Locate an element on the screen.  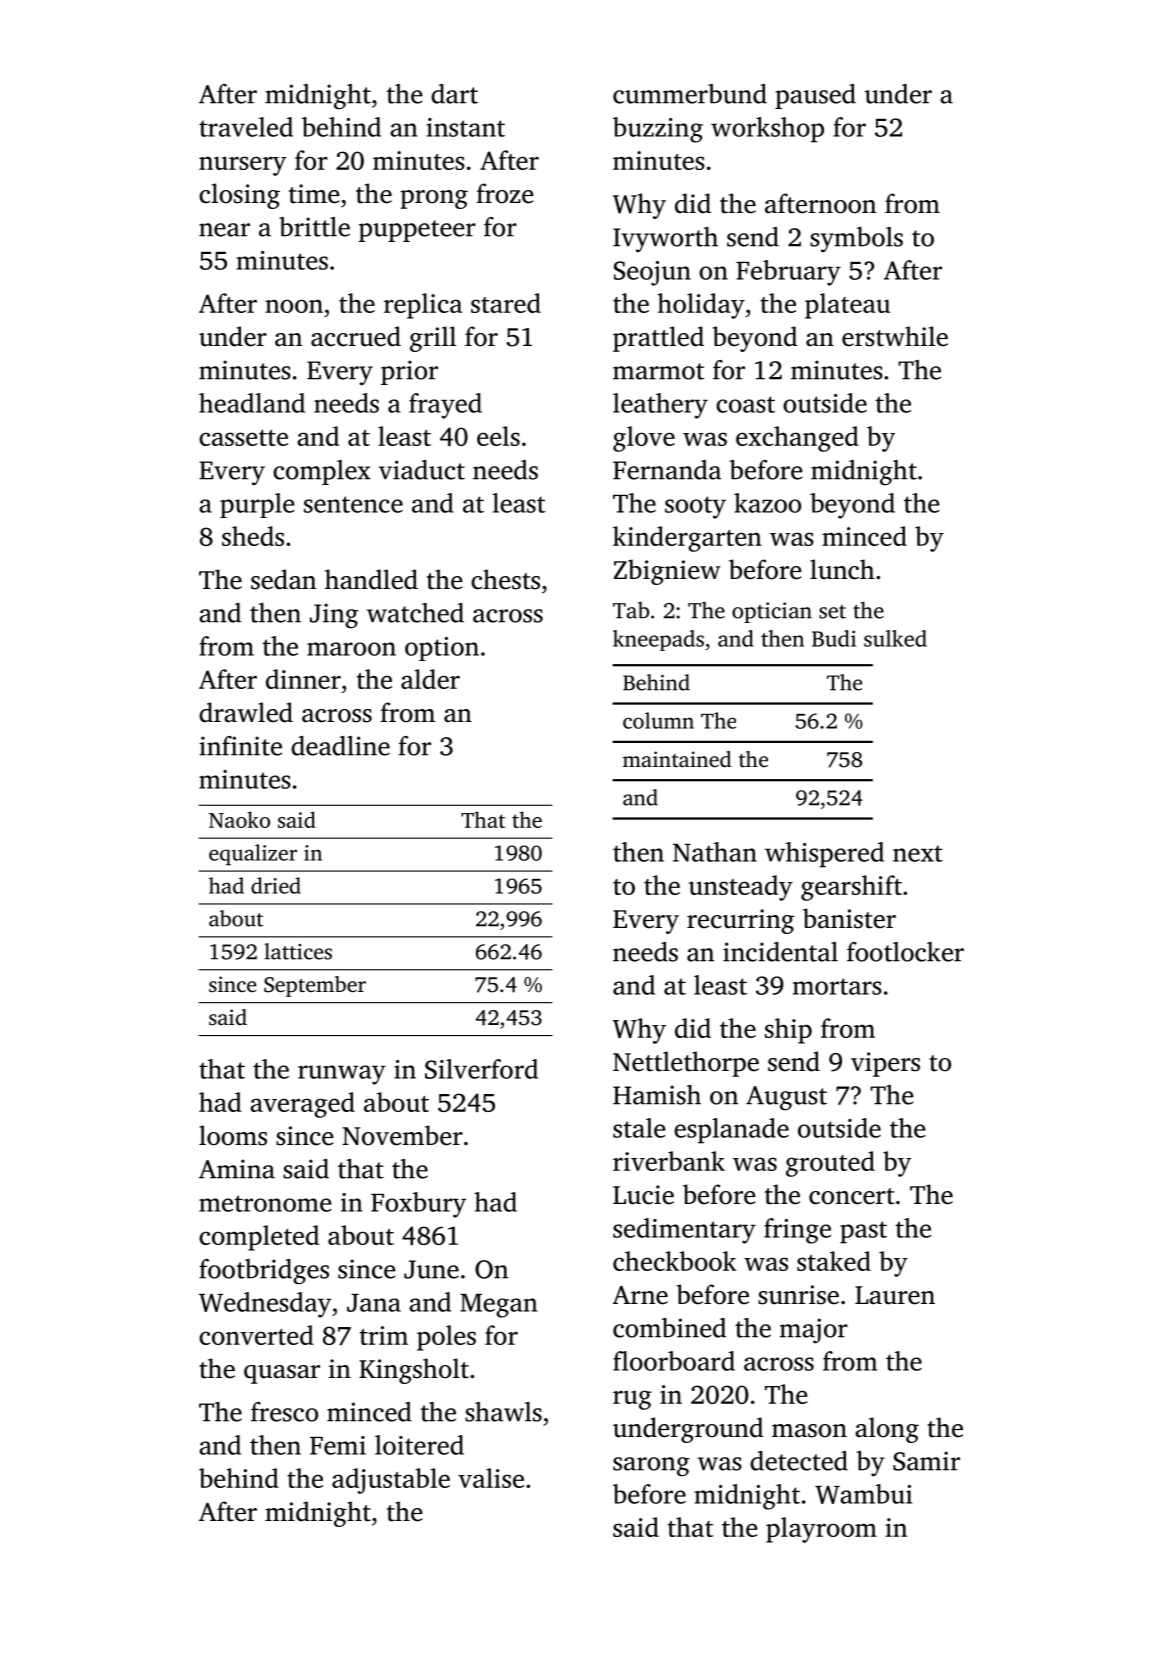
along is located at coordinates (887, 1430).
